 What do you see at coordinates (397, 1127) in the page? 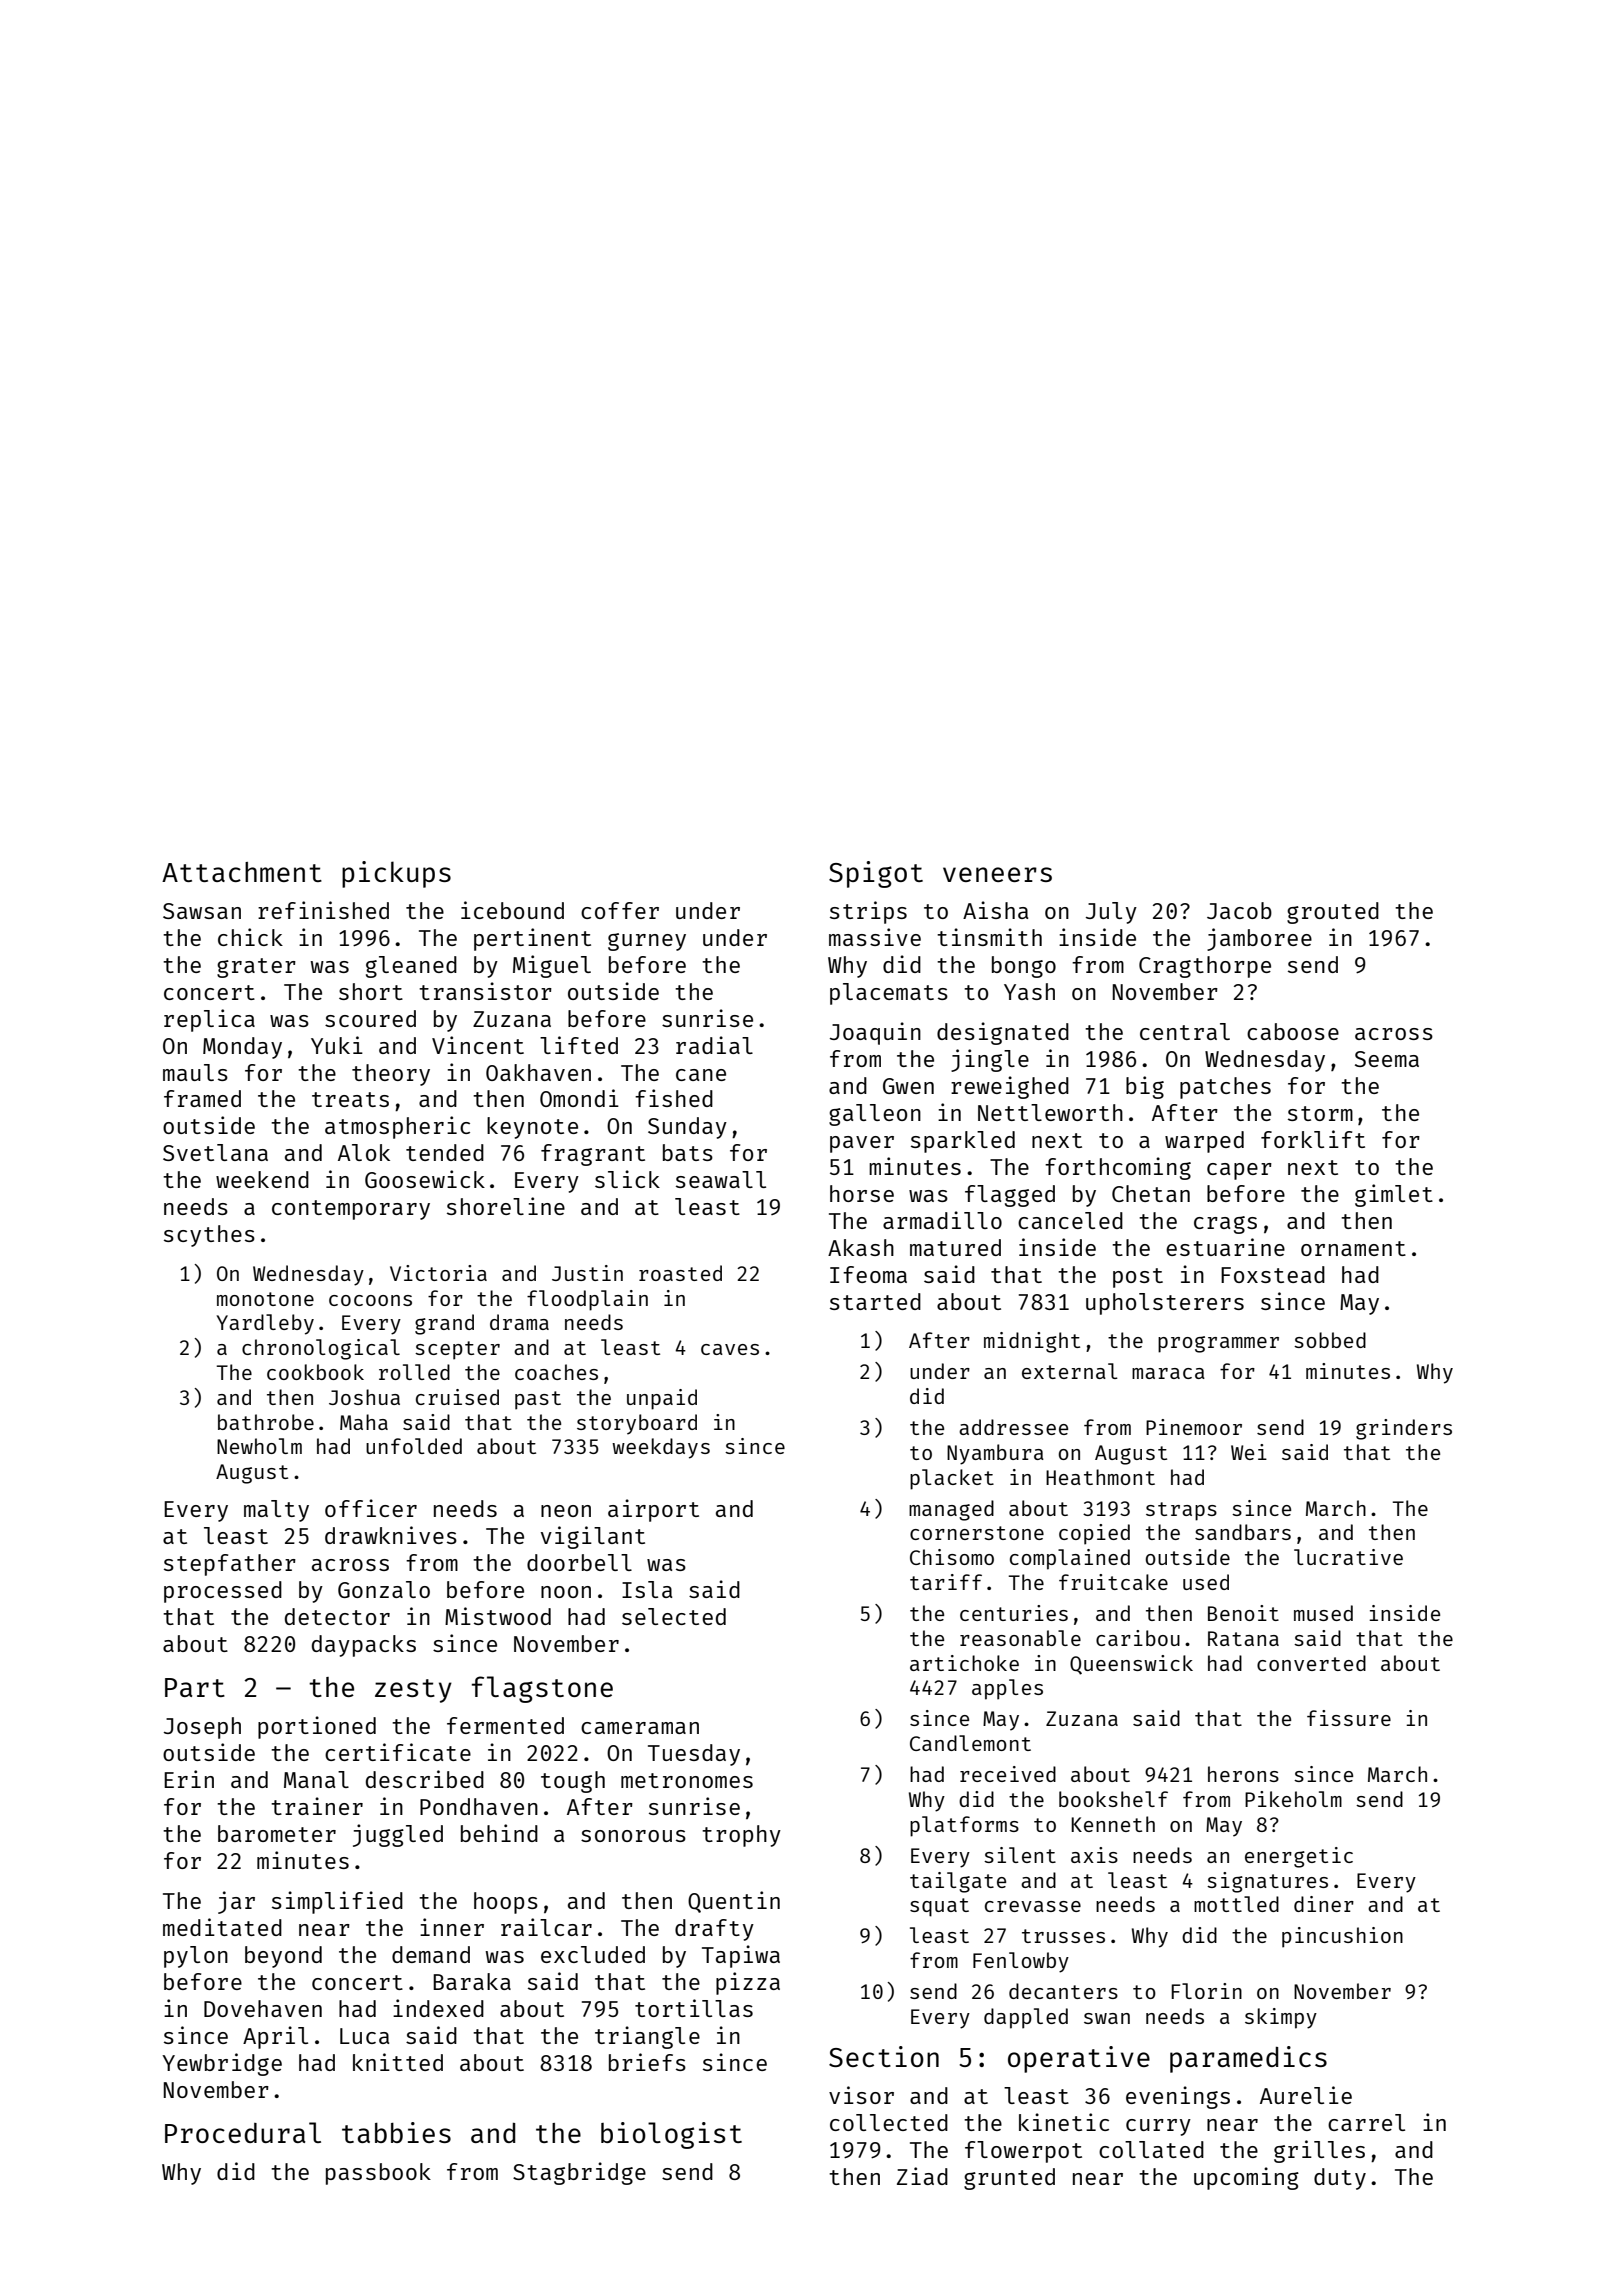
I see `atmospheric` at bounding box center [397, 1127].
